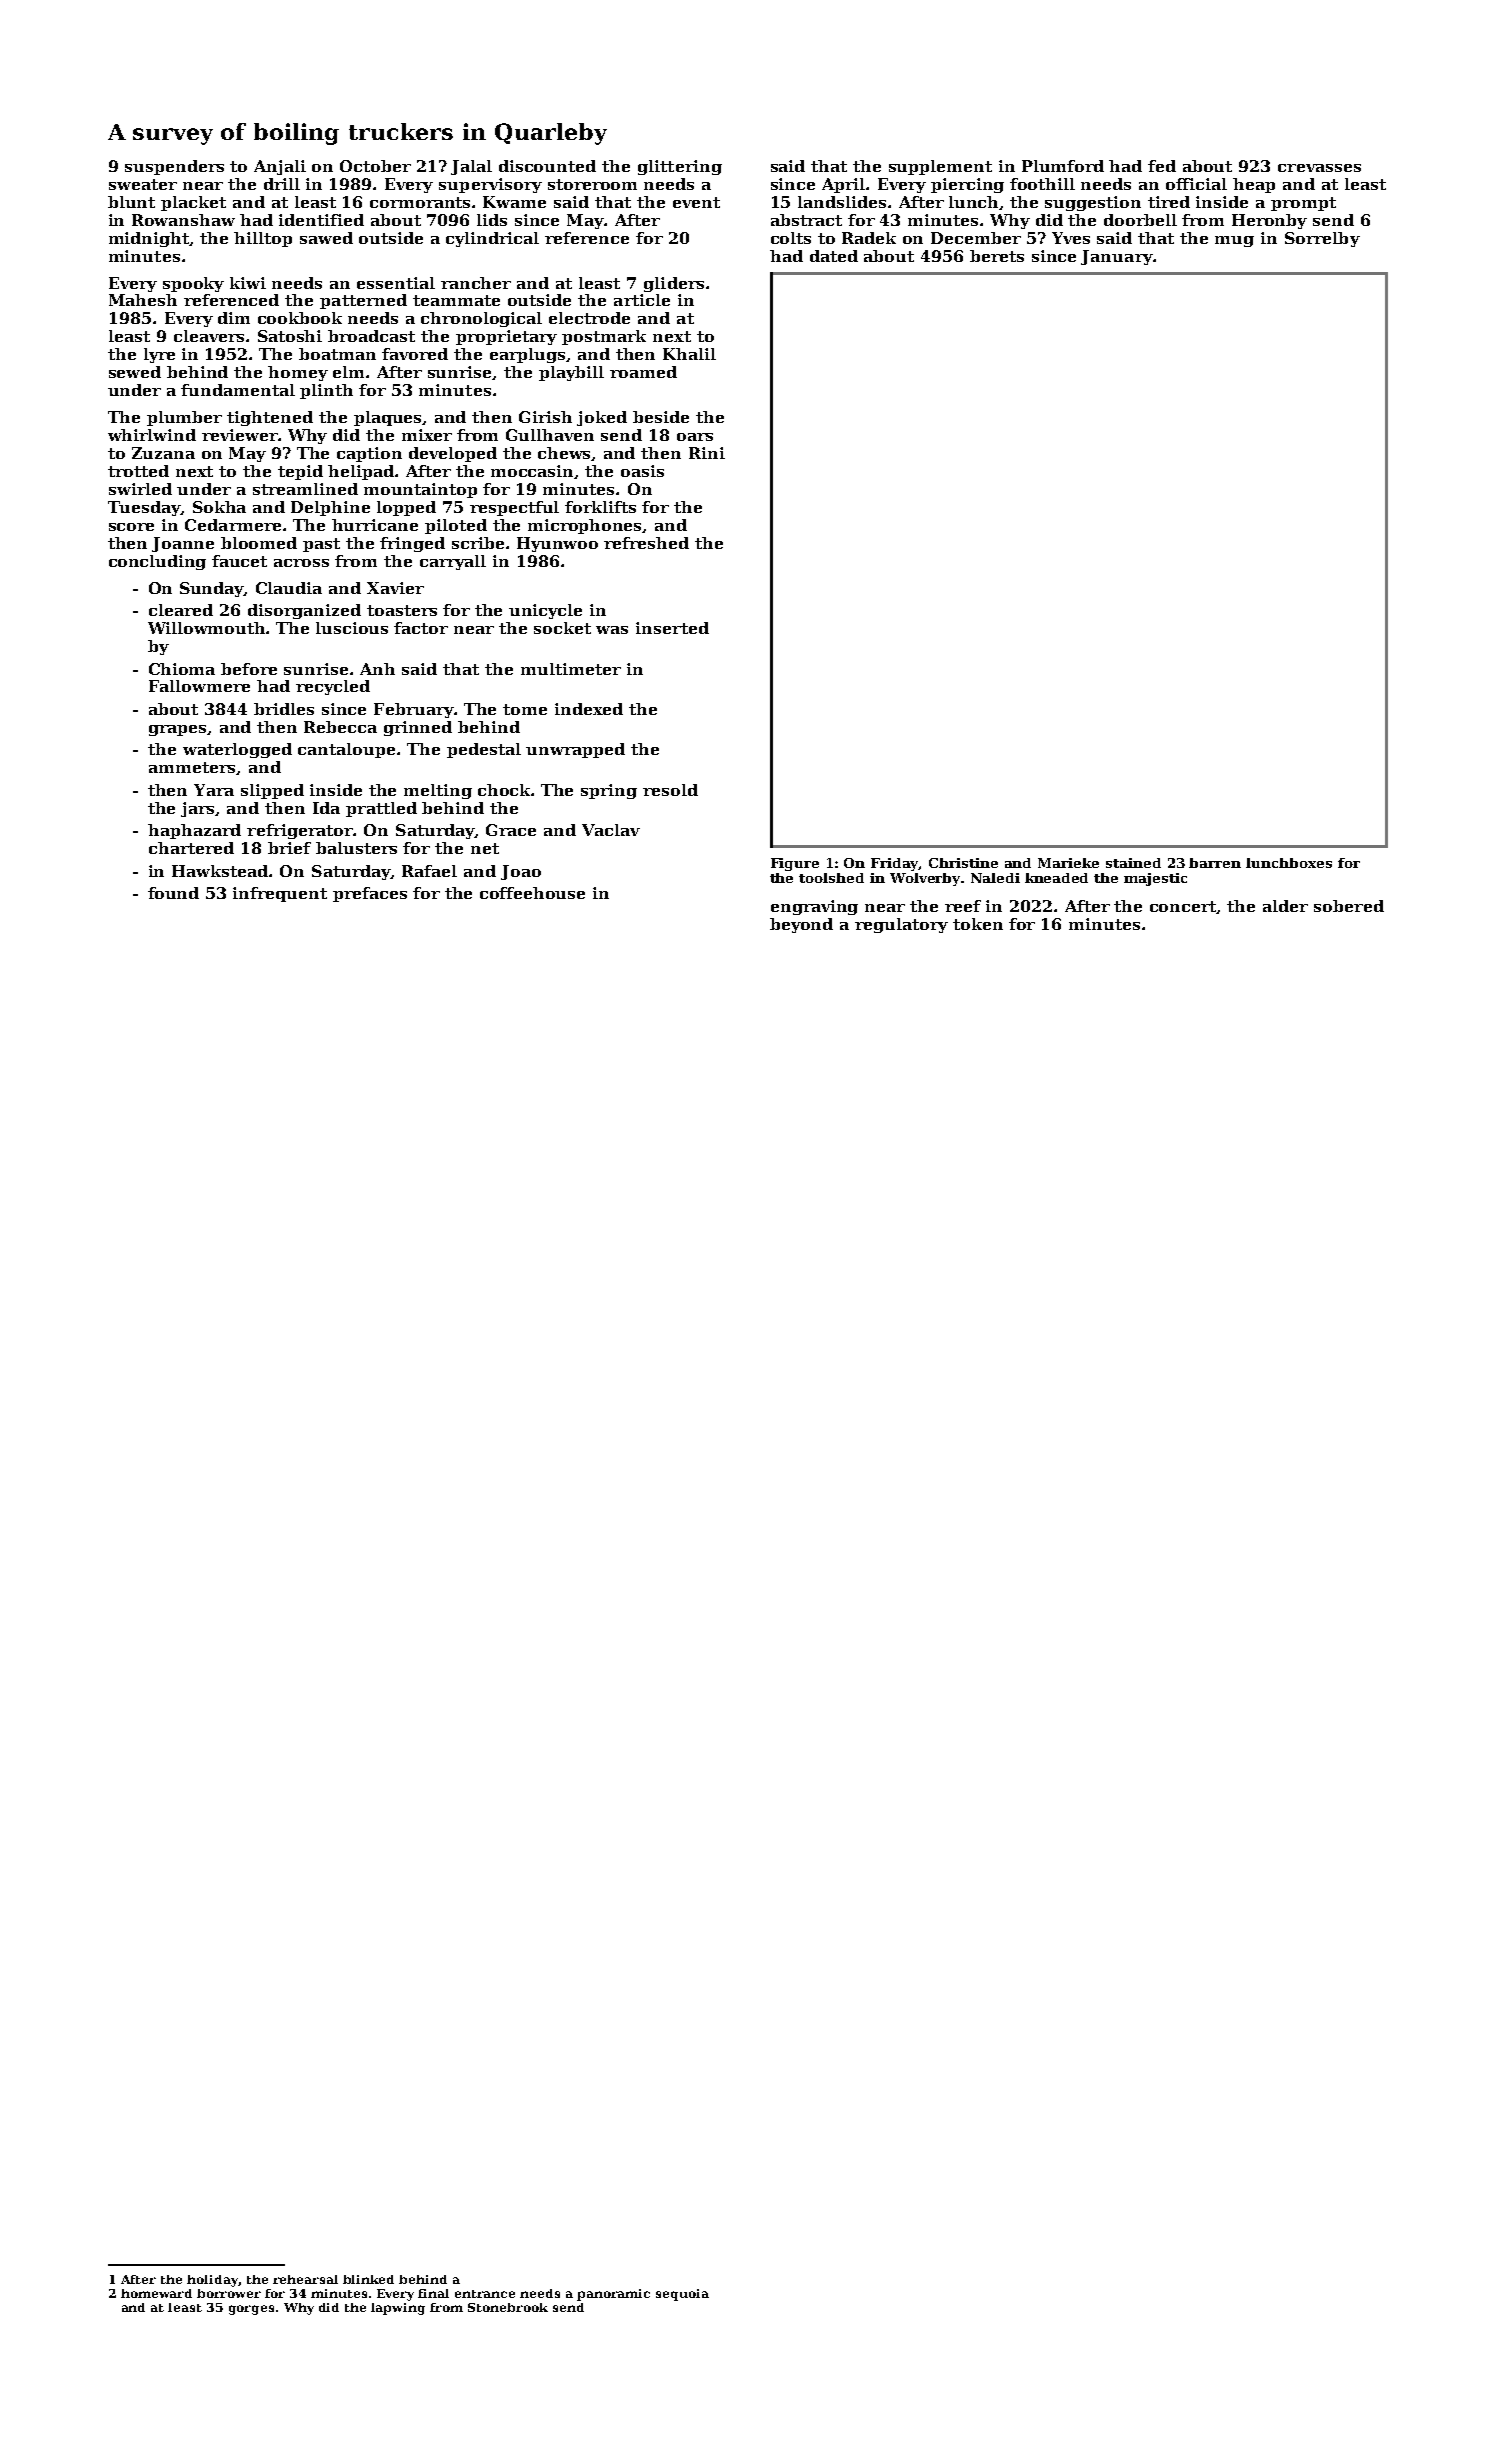 The height and width of the image is (2464, 1496). Describe the element at coordinates (1183, 907) in the image. I see `concert` at that location.
